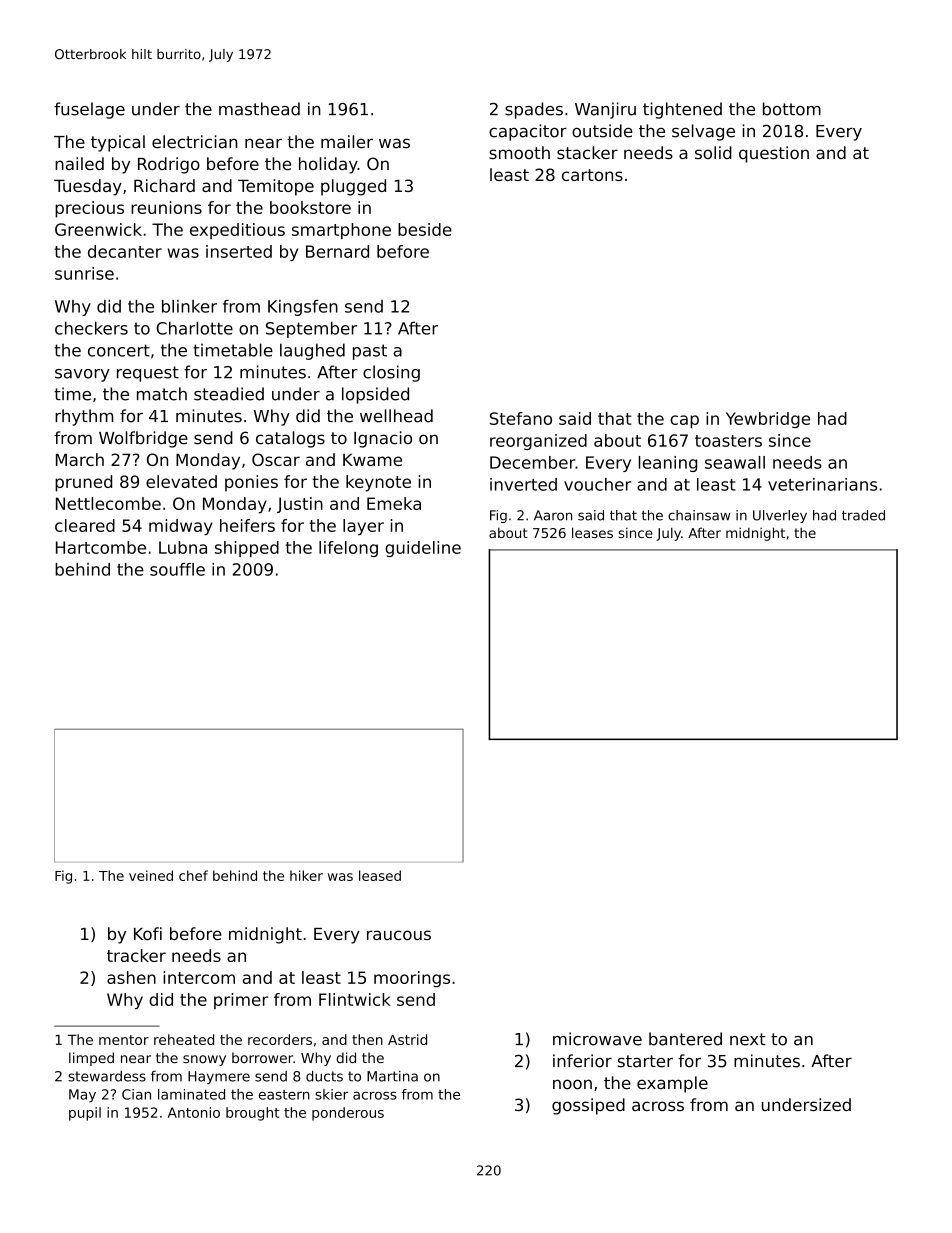 This screenshot has width=952, height=1233. Describe the element at coordinates (259, 109) in the screenshot. I see `masthead` at that location.
